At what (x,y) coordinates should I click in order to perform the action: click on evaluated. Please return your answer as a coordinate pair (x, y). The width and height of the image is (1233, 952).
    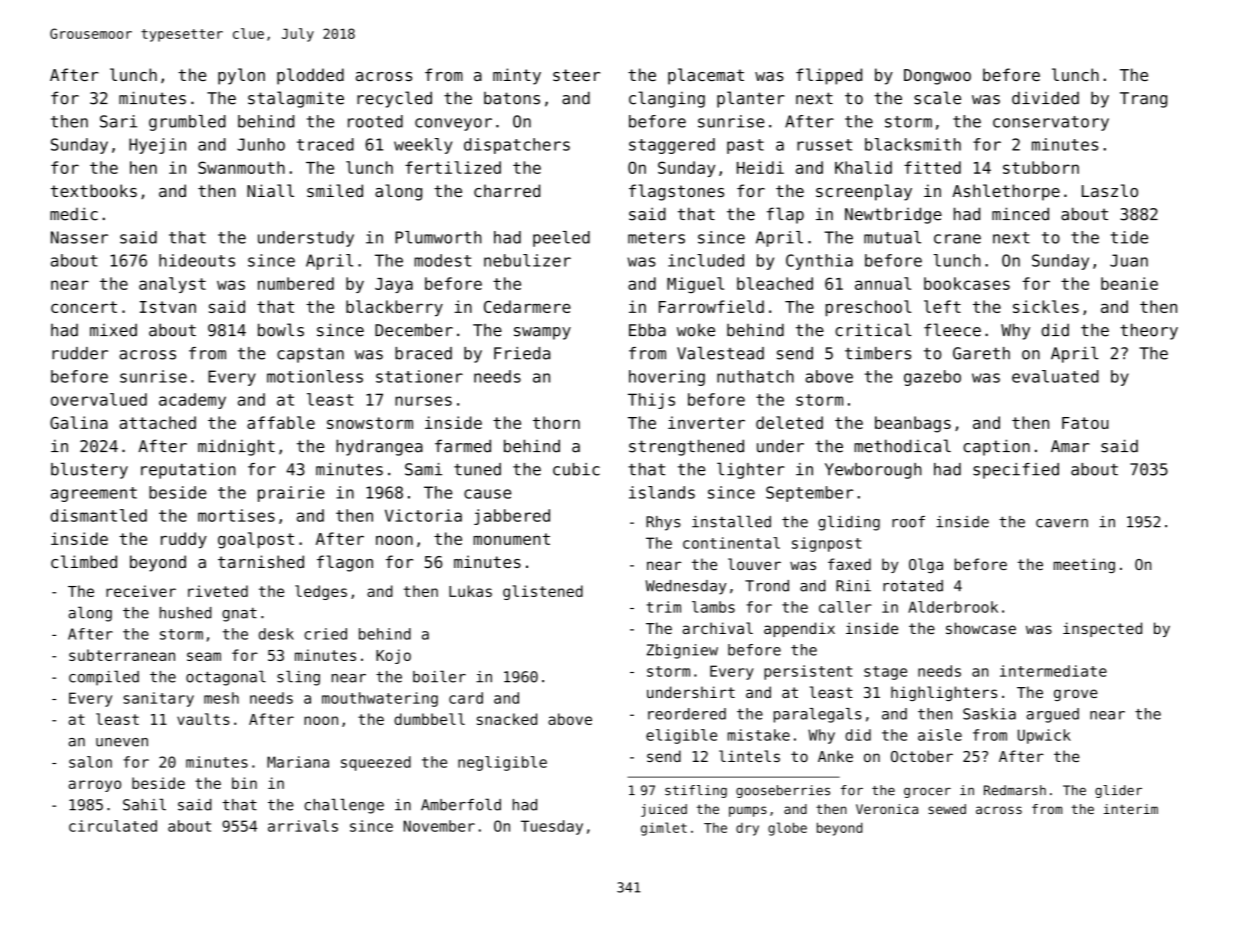
    Looking at the image, I should click on (1055, 376).
